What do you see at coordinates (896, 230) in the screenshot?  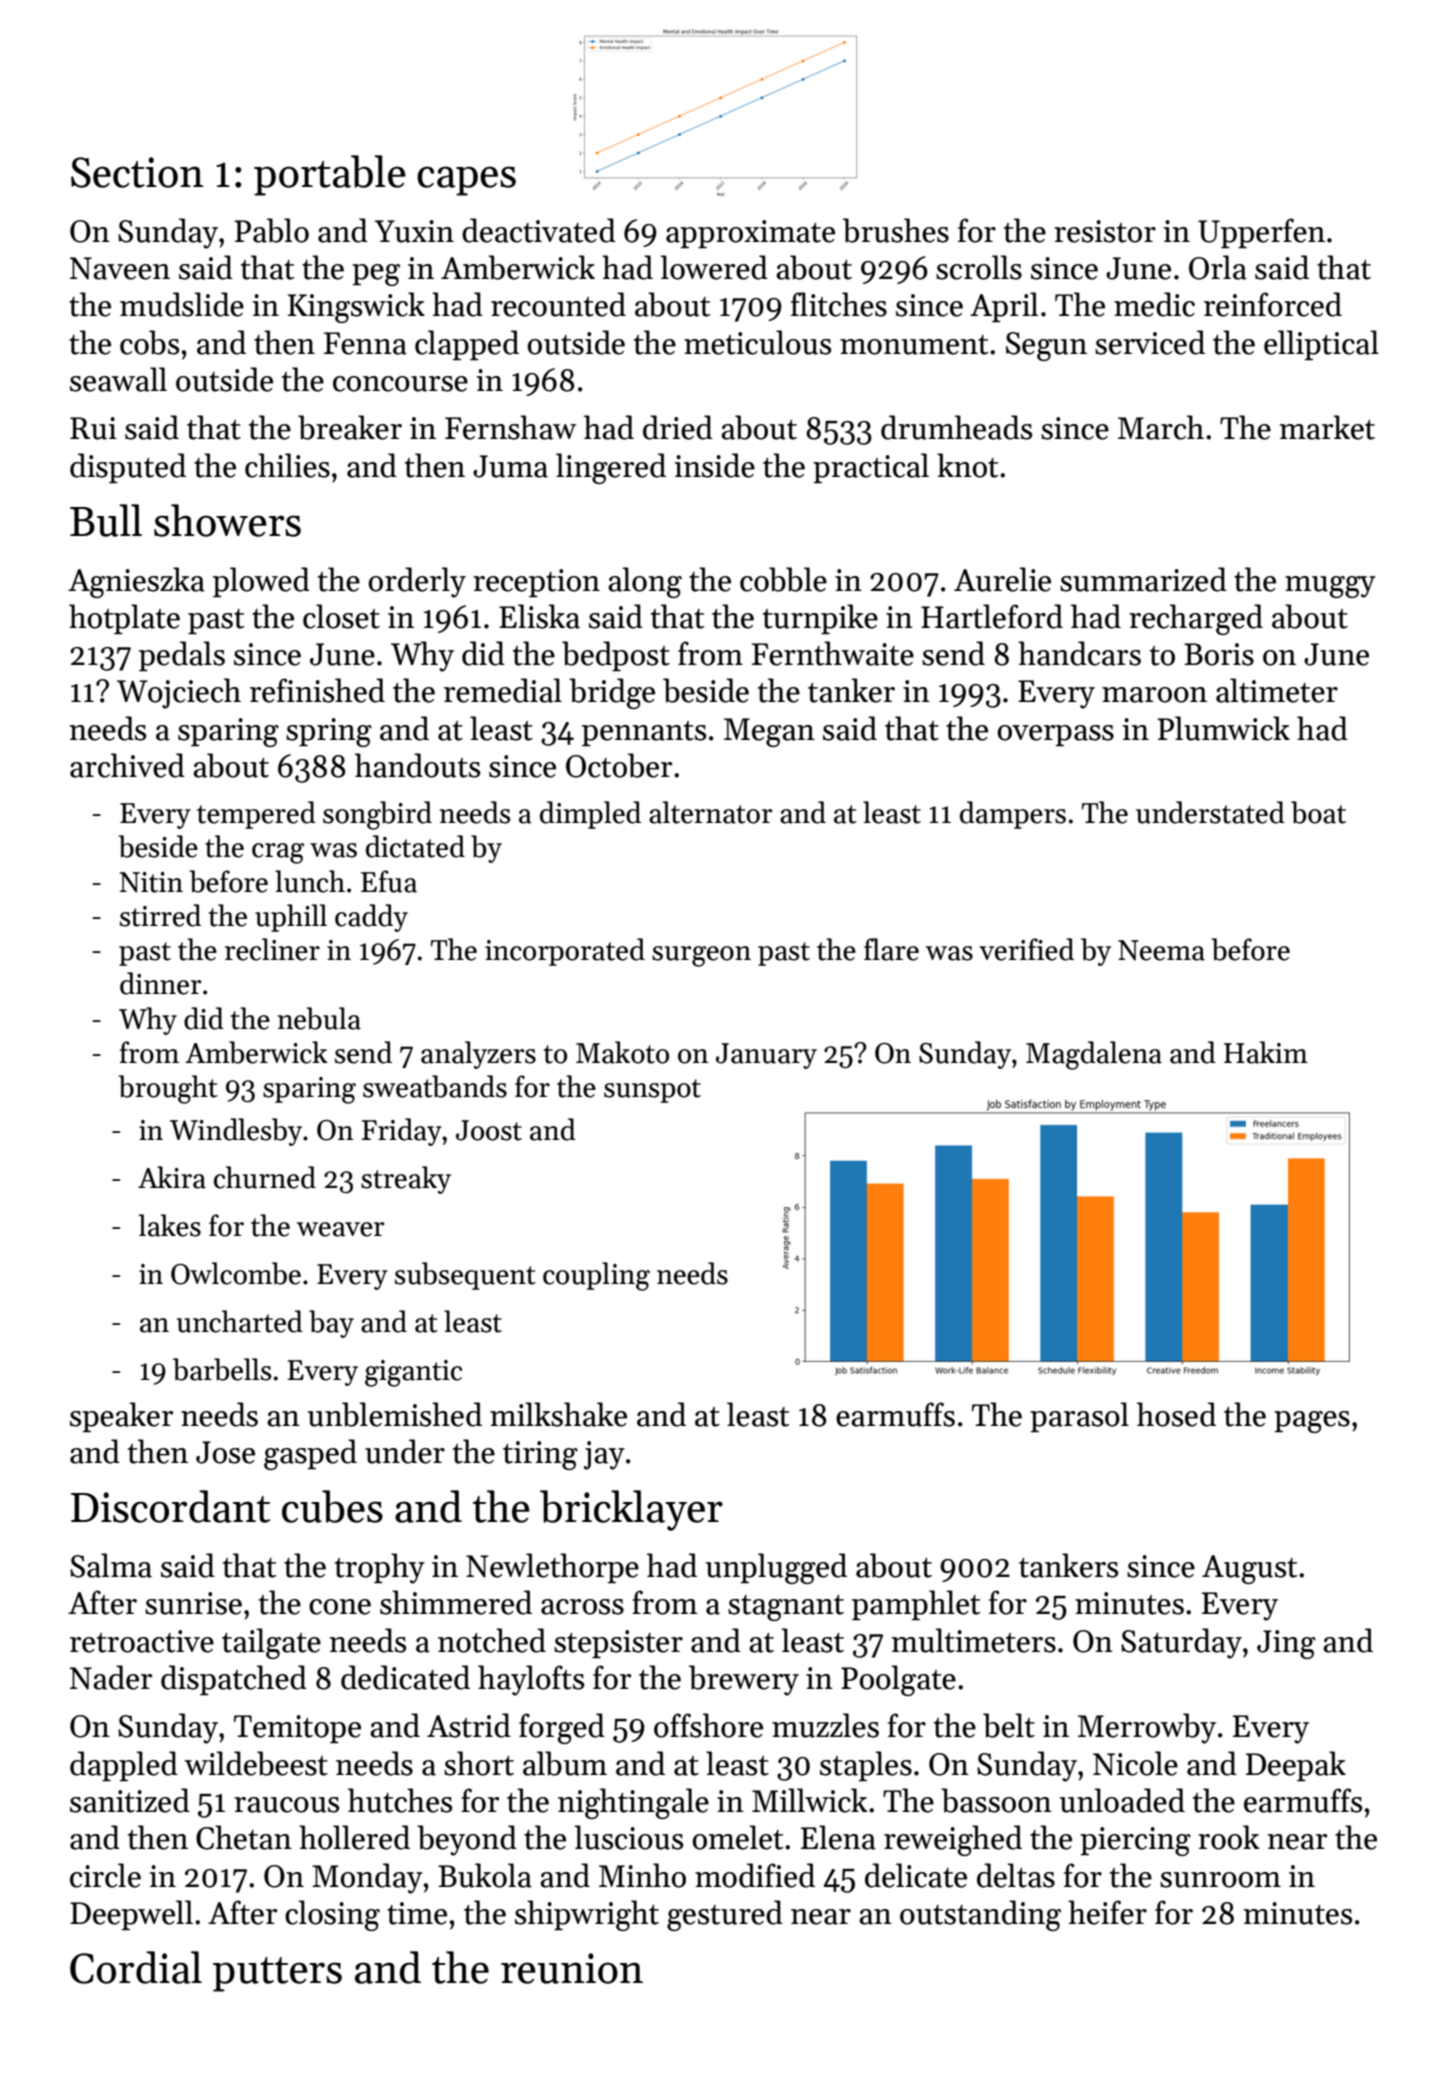 I see `brushes` at bounding box center [896, 230].
